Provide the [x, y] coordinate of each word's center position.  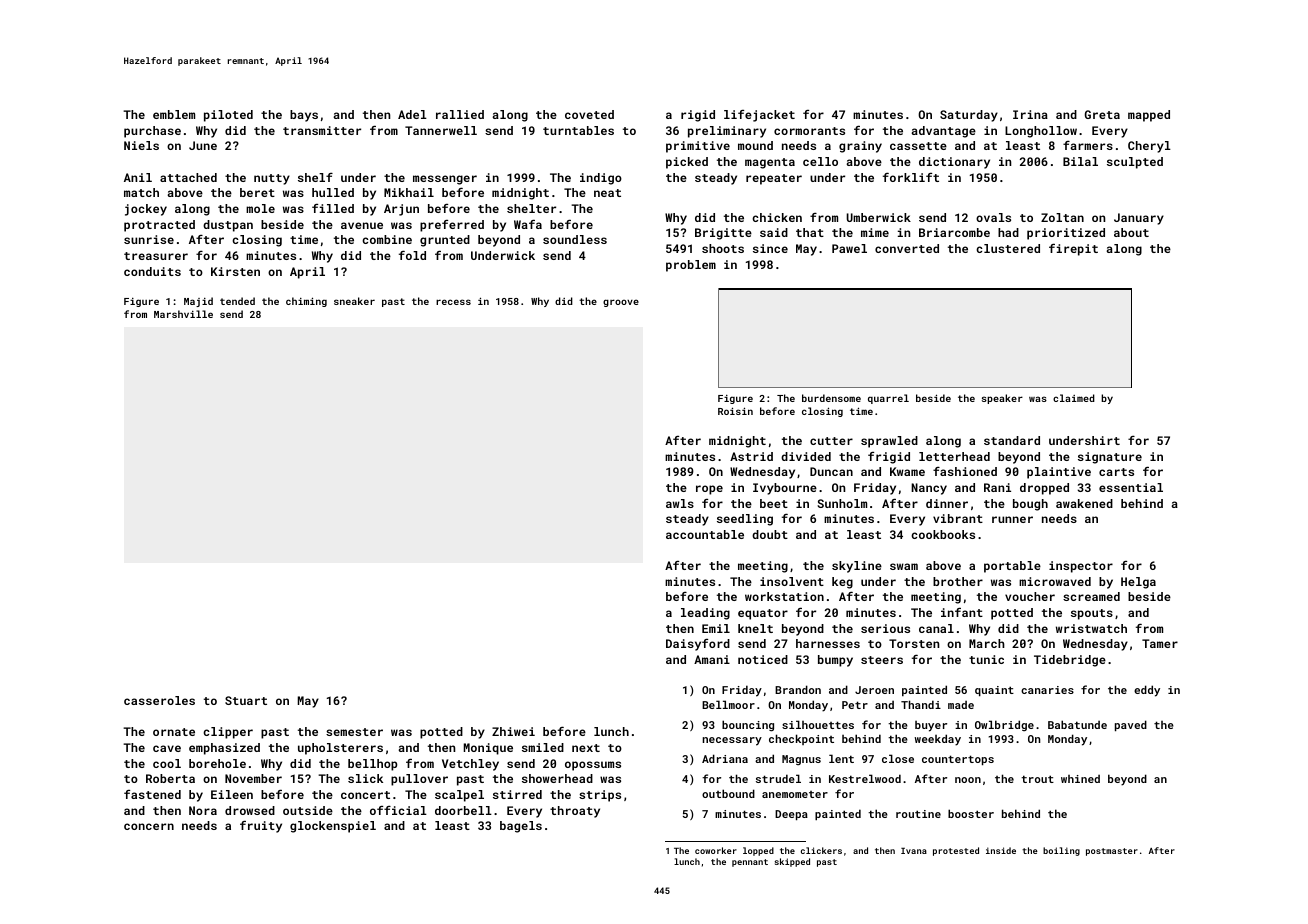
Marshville [183, 314]
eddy [1147, 691]
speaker [1002, 399]
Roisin [735, 411]
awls [680, 503]
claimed [1074, 398]
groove [621, 303]
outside [308, 810]
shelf [315, 177]
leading [705, 614]
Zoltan [1062, 217]
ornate [174, 732]
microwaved [1055, 581]
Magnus [801, 760]
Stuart [246, 700]
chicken [777, 217]
